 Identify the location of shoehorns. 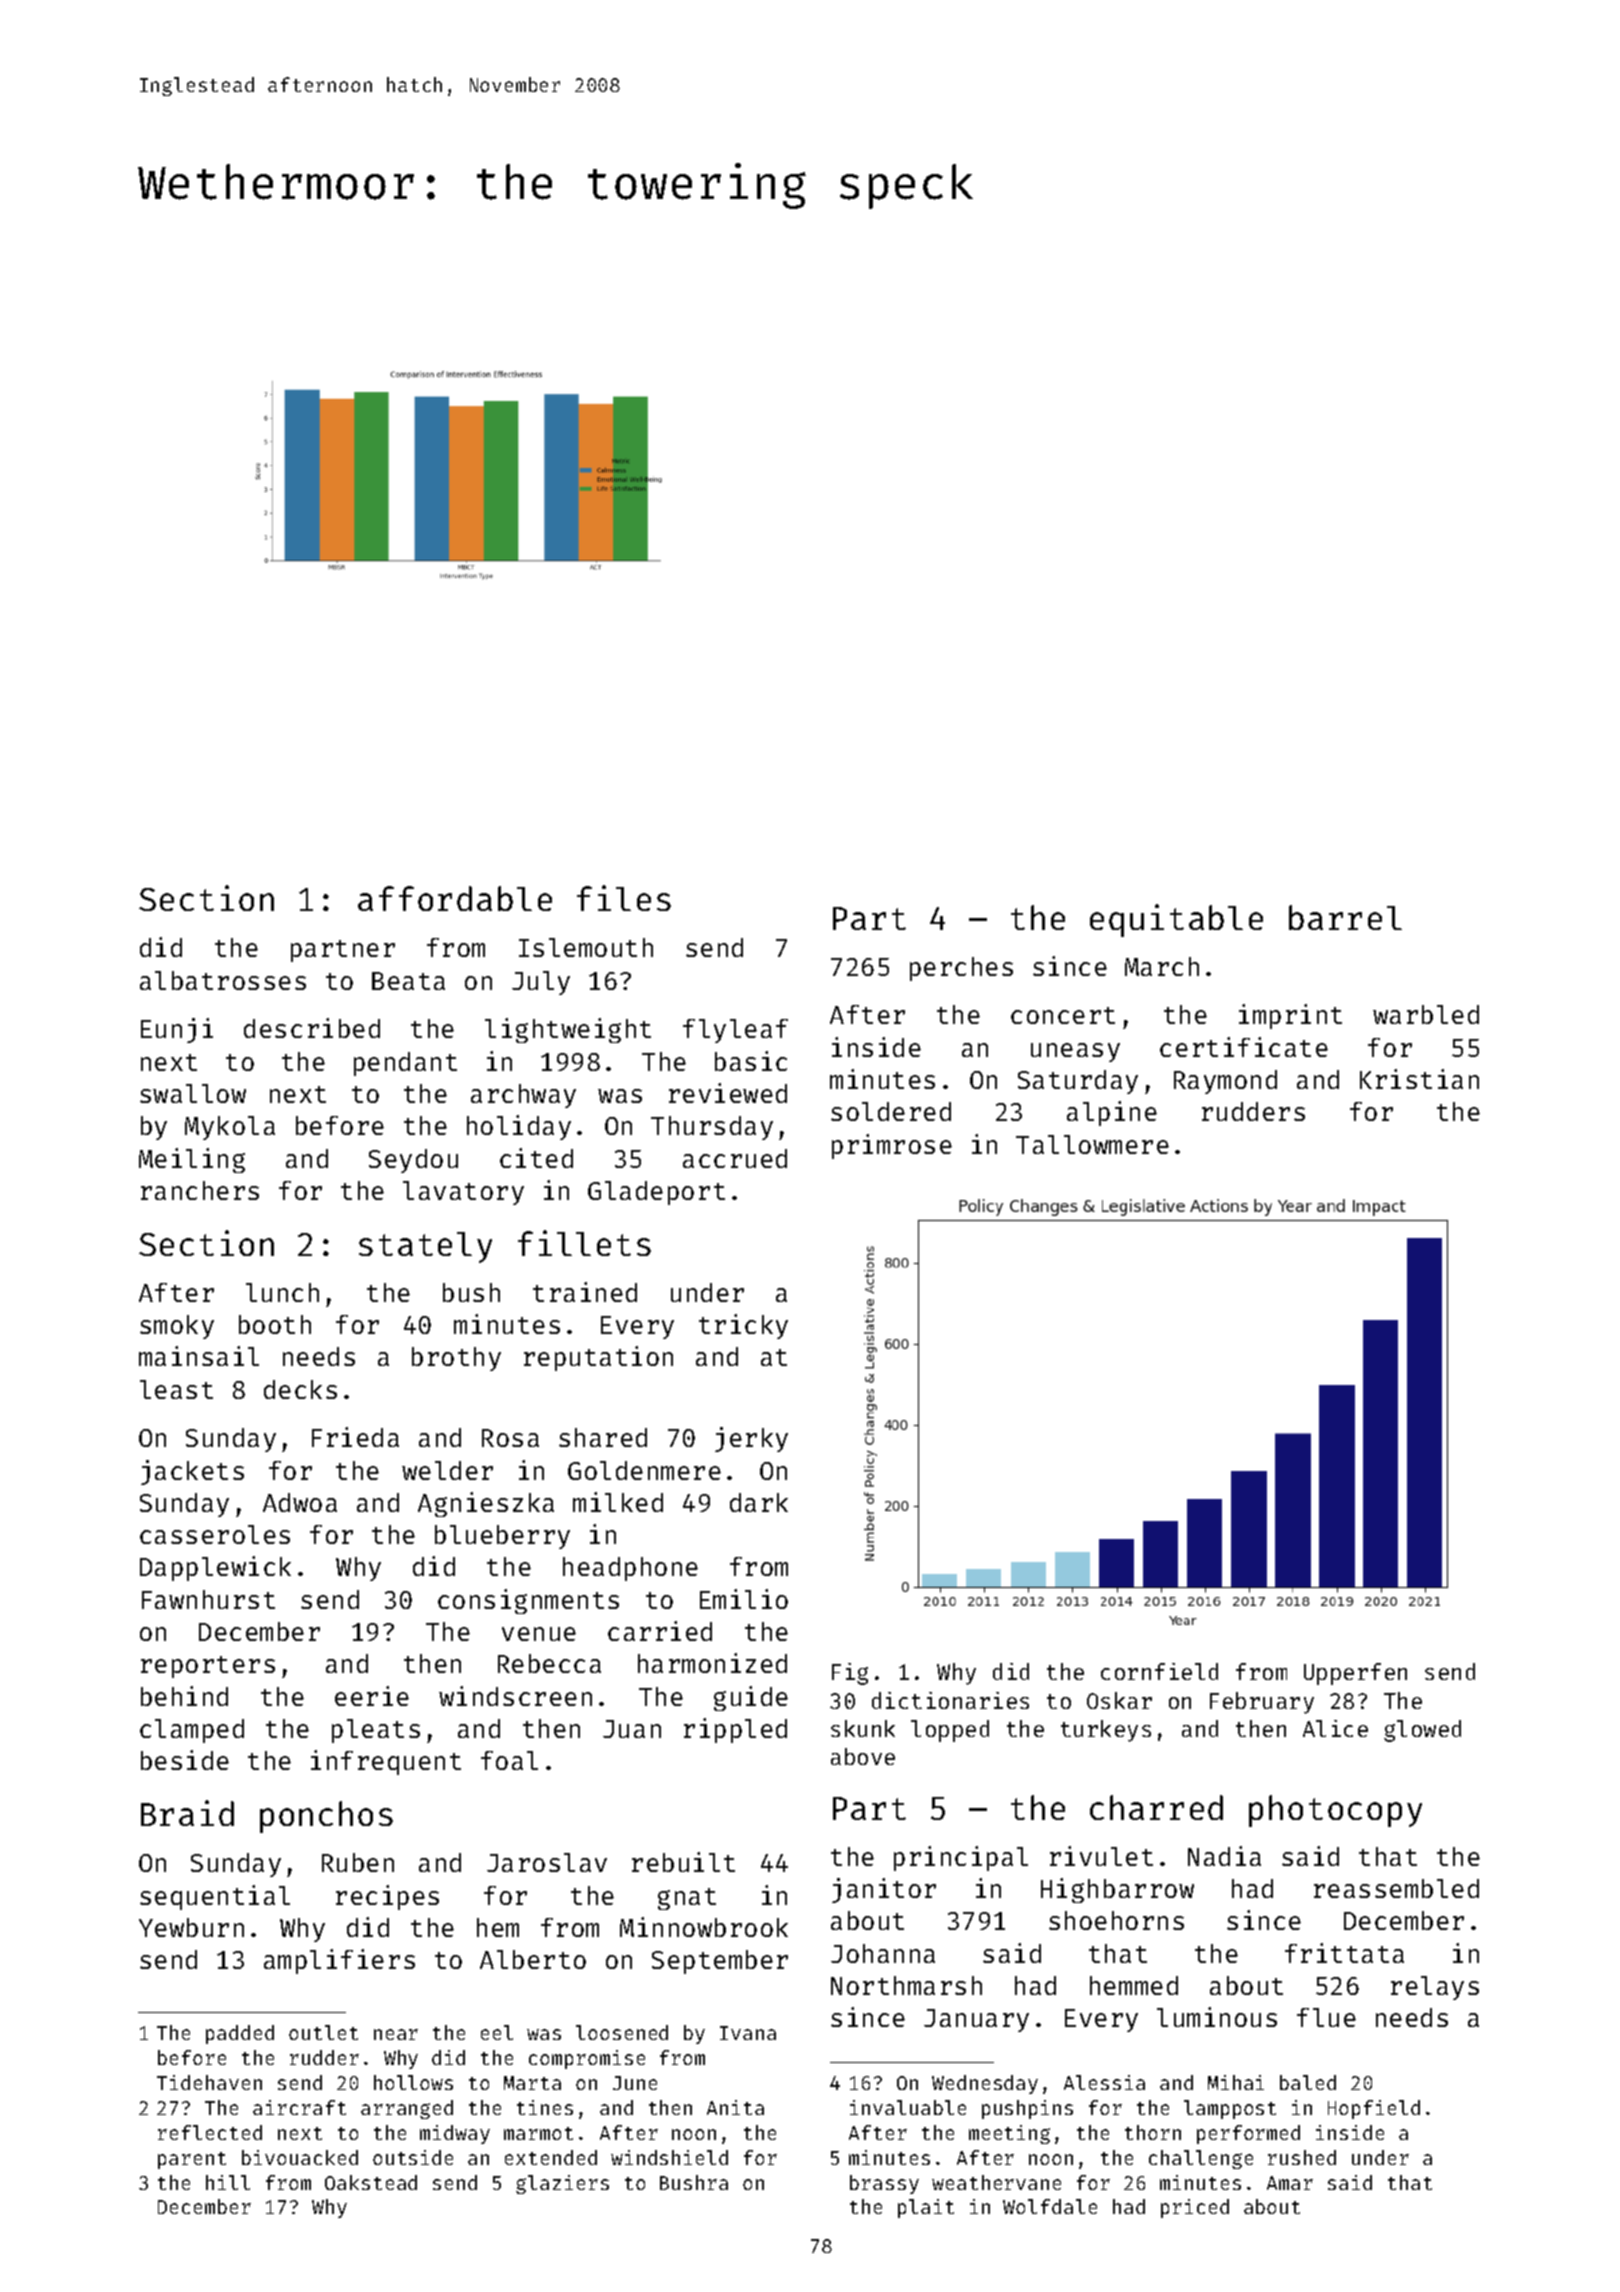
(1116, 1920).
